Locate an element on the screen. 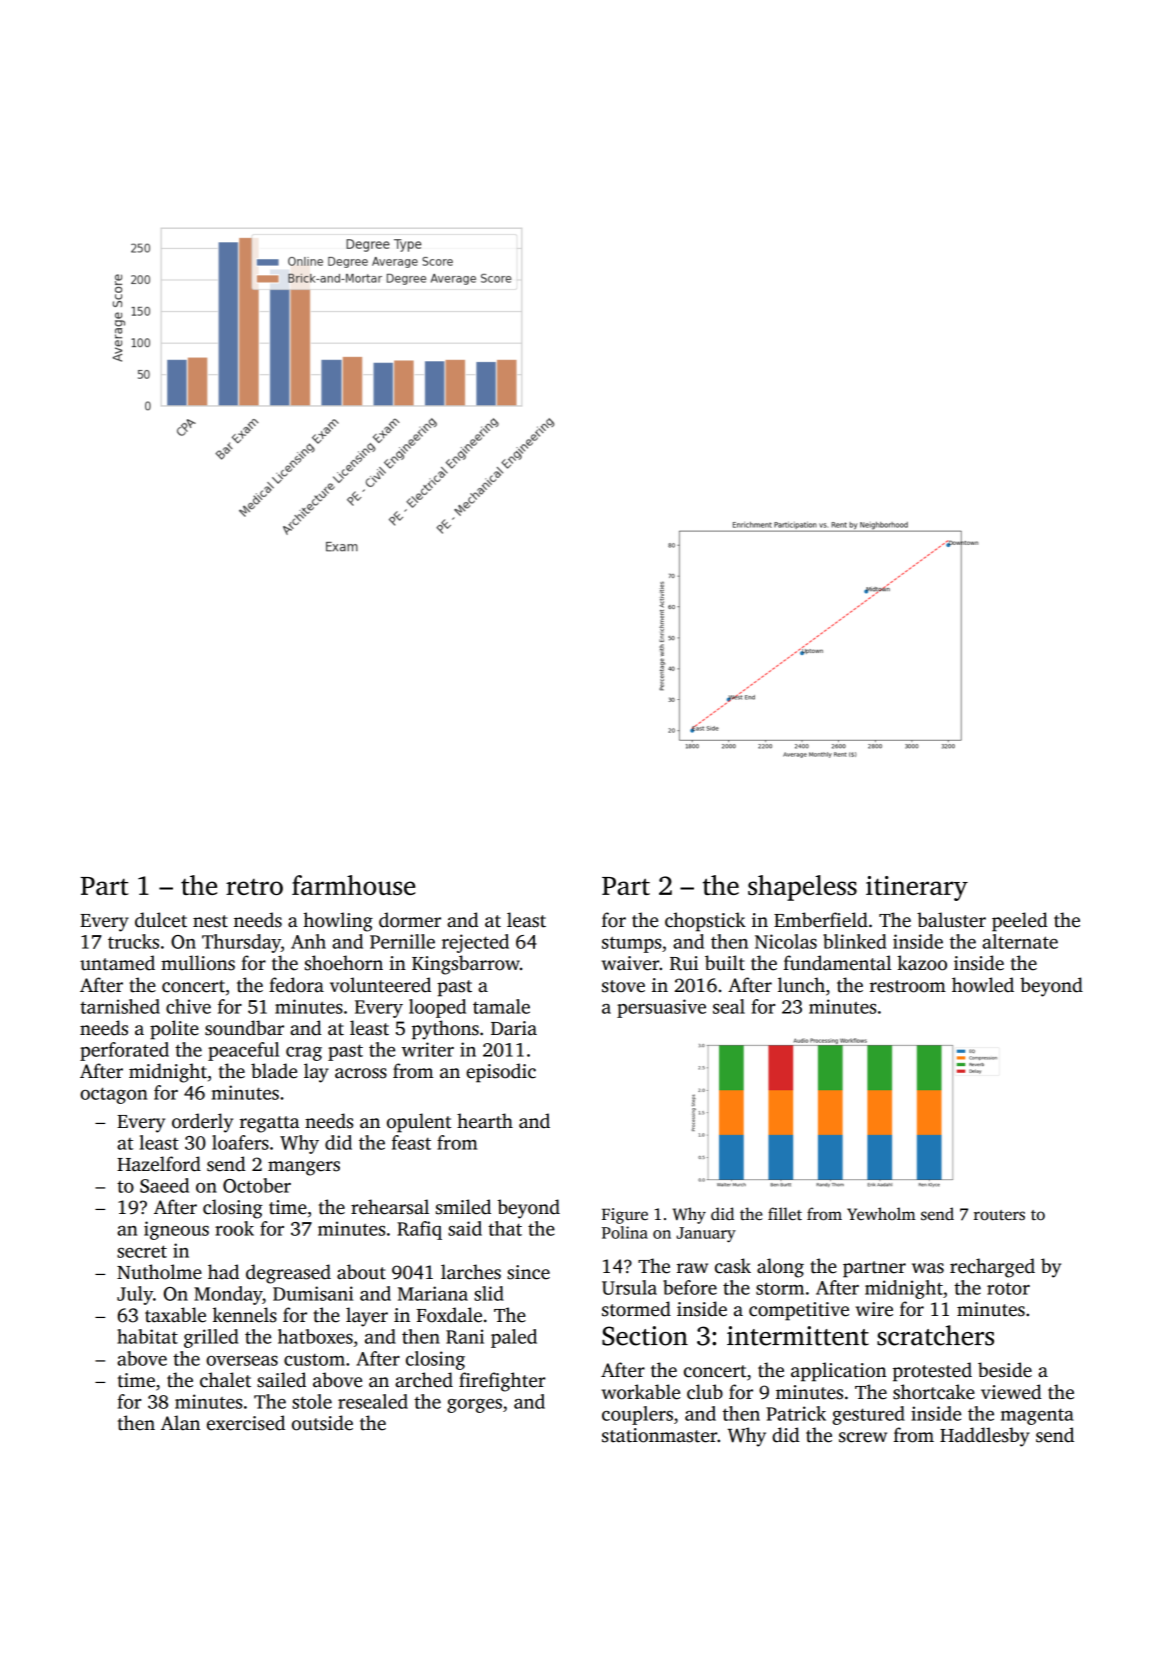 The image size is (1165, 1654). peeled is located at coordinates (1020, 922).
